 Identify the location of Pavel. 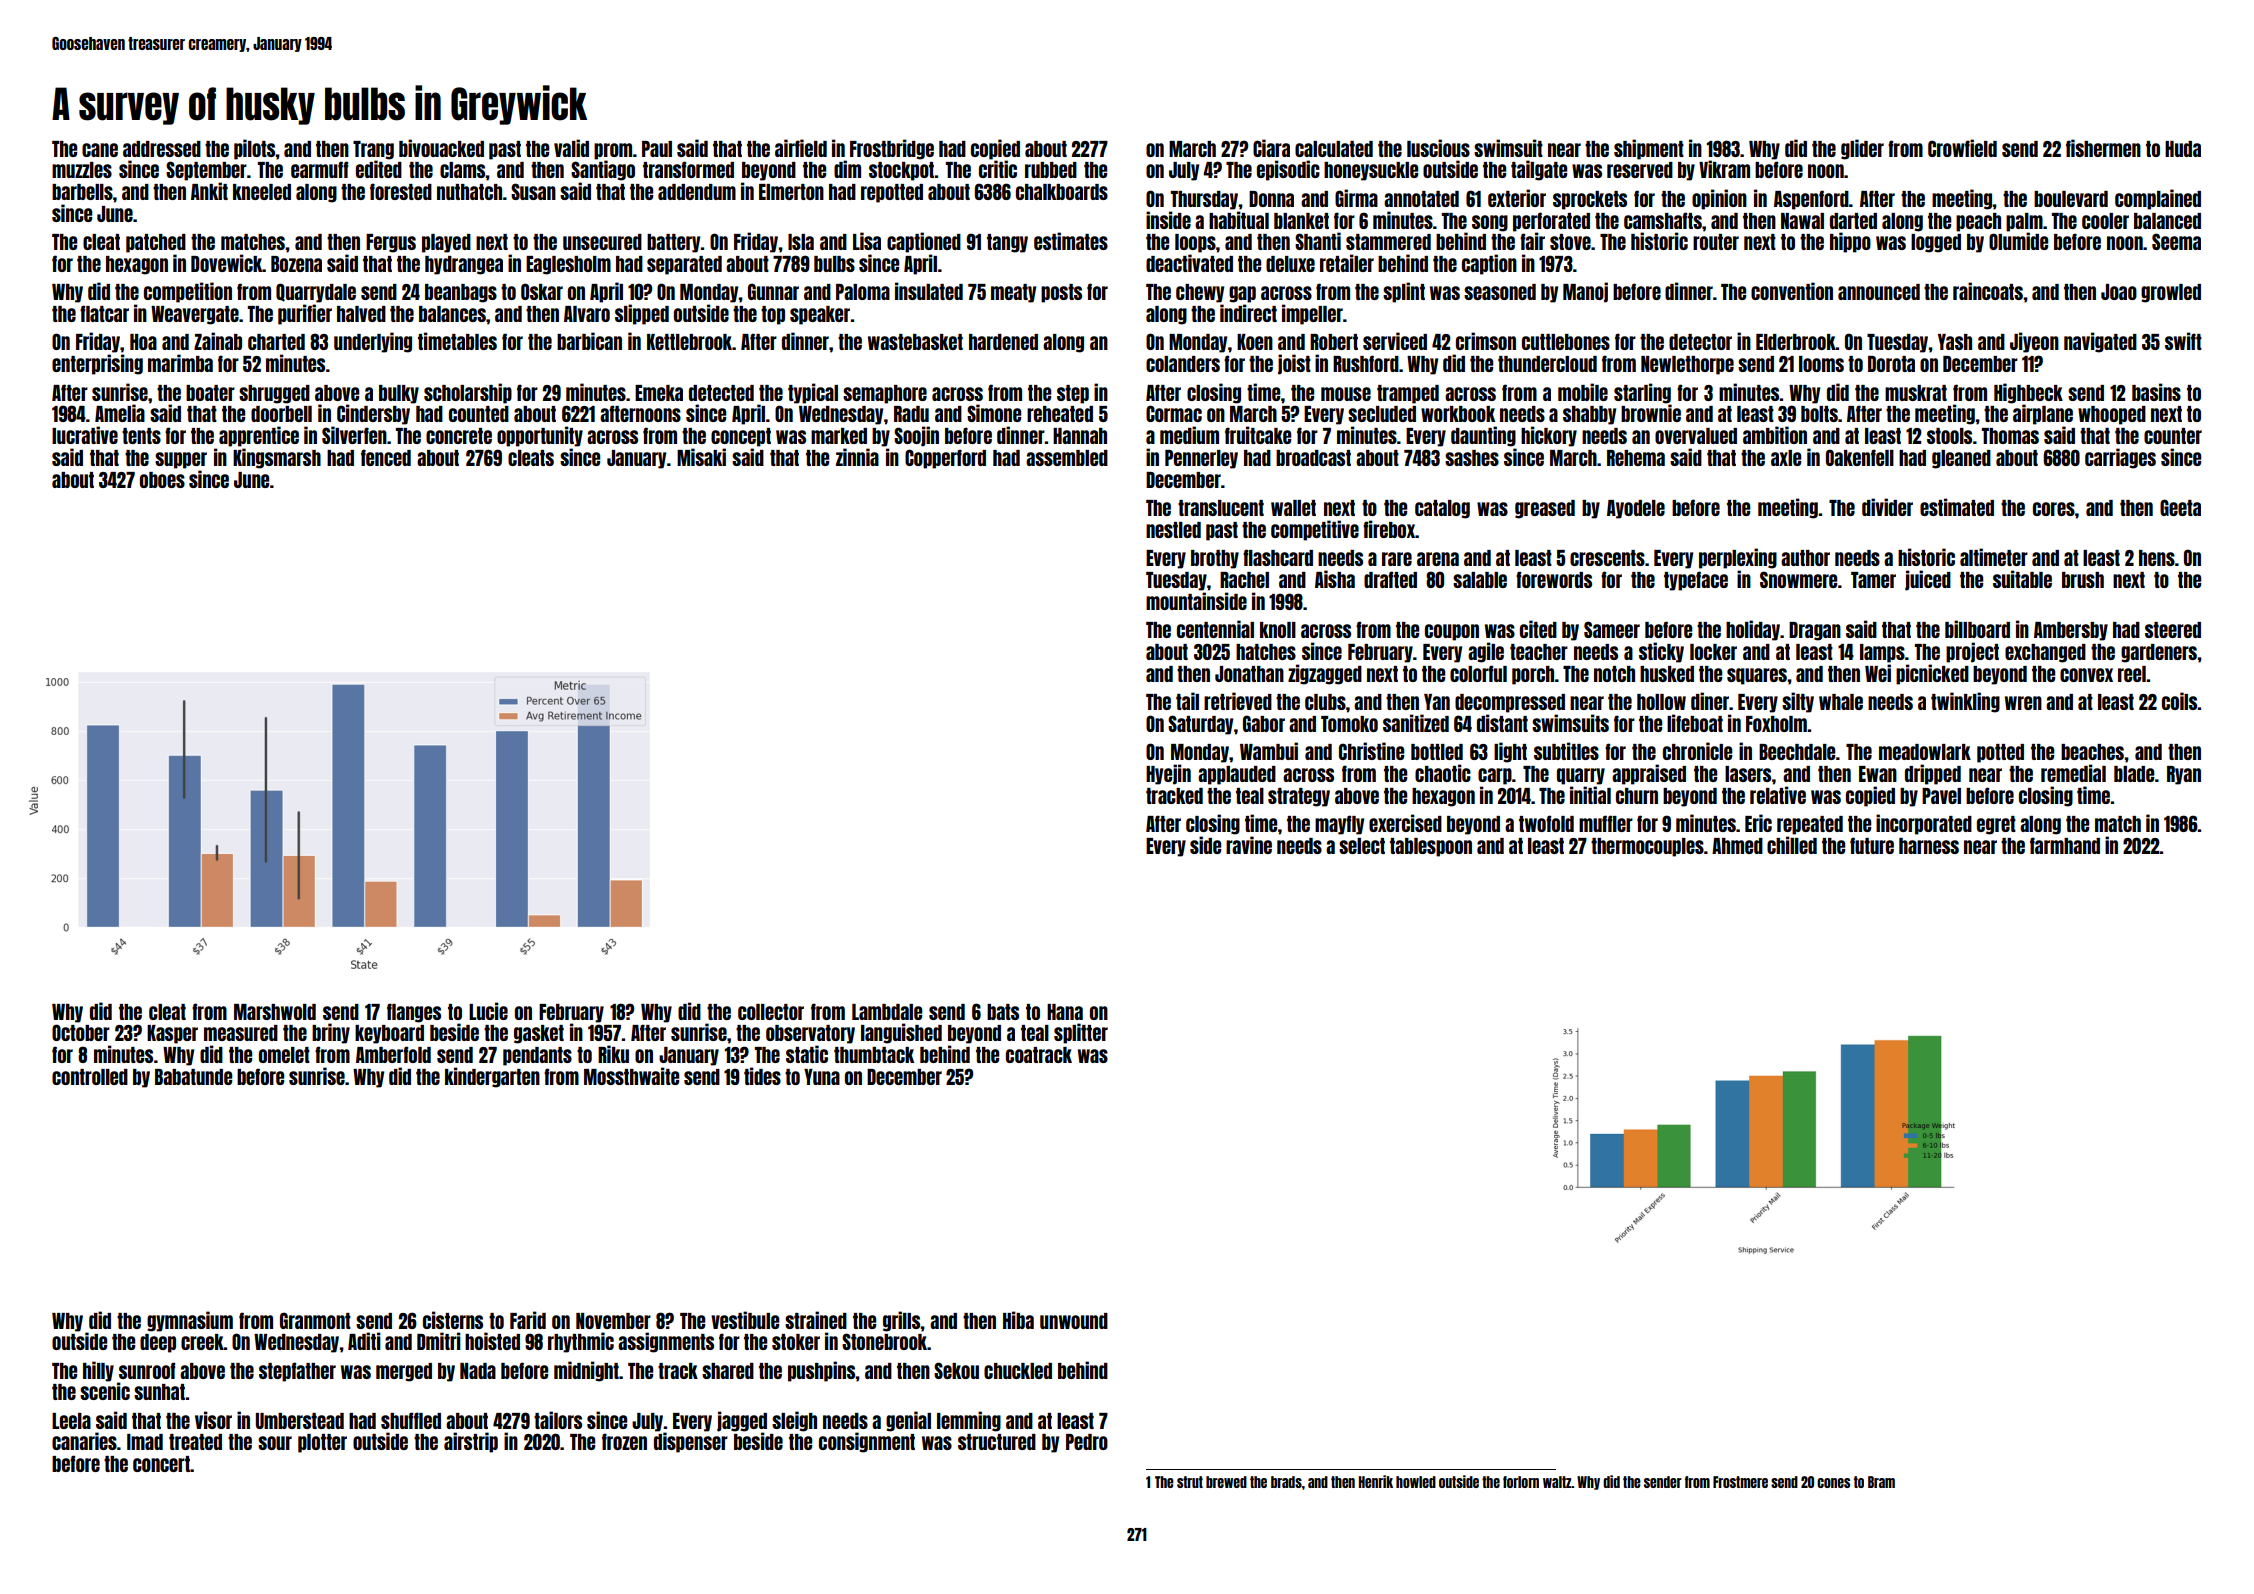
(1941, 796).
